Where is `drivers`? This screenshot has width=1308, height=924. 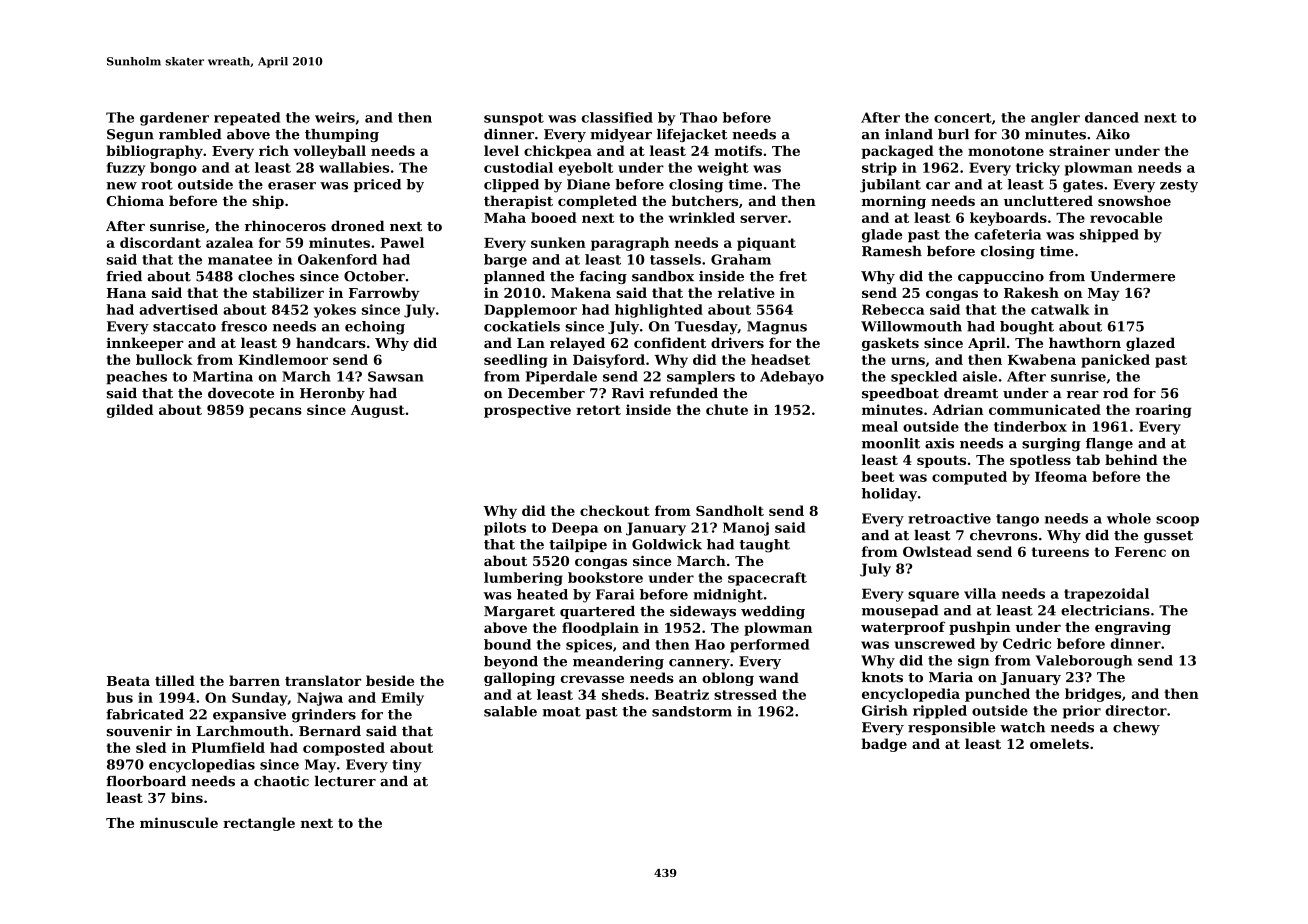
drivers is located at coordinates (737, 342).
